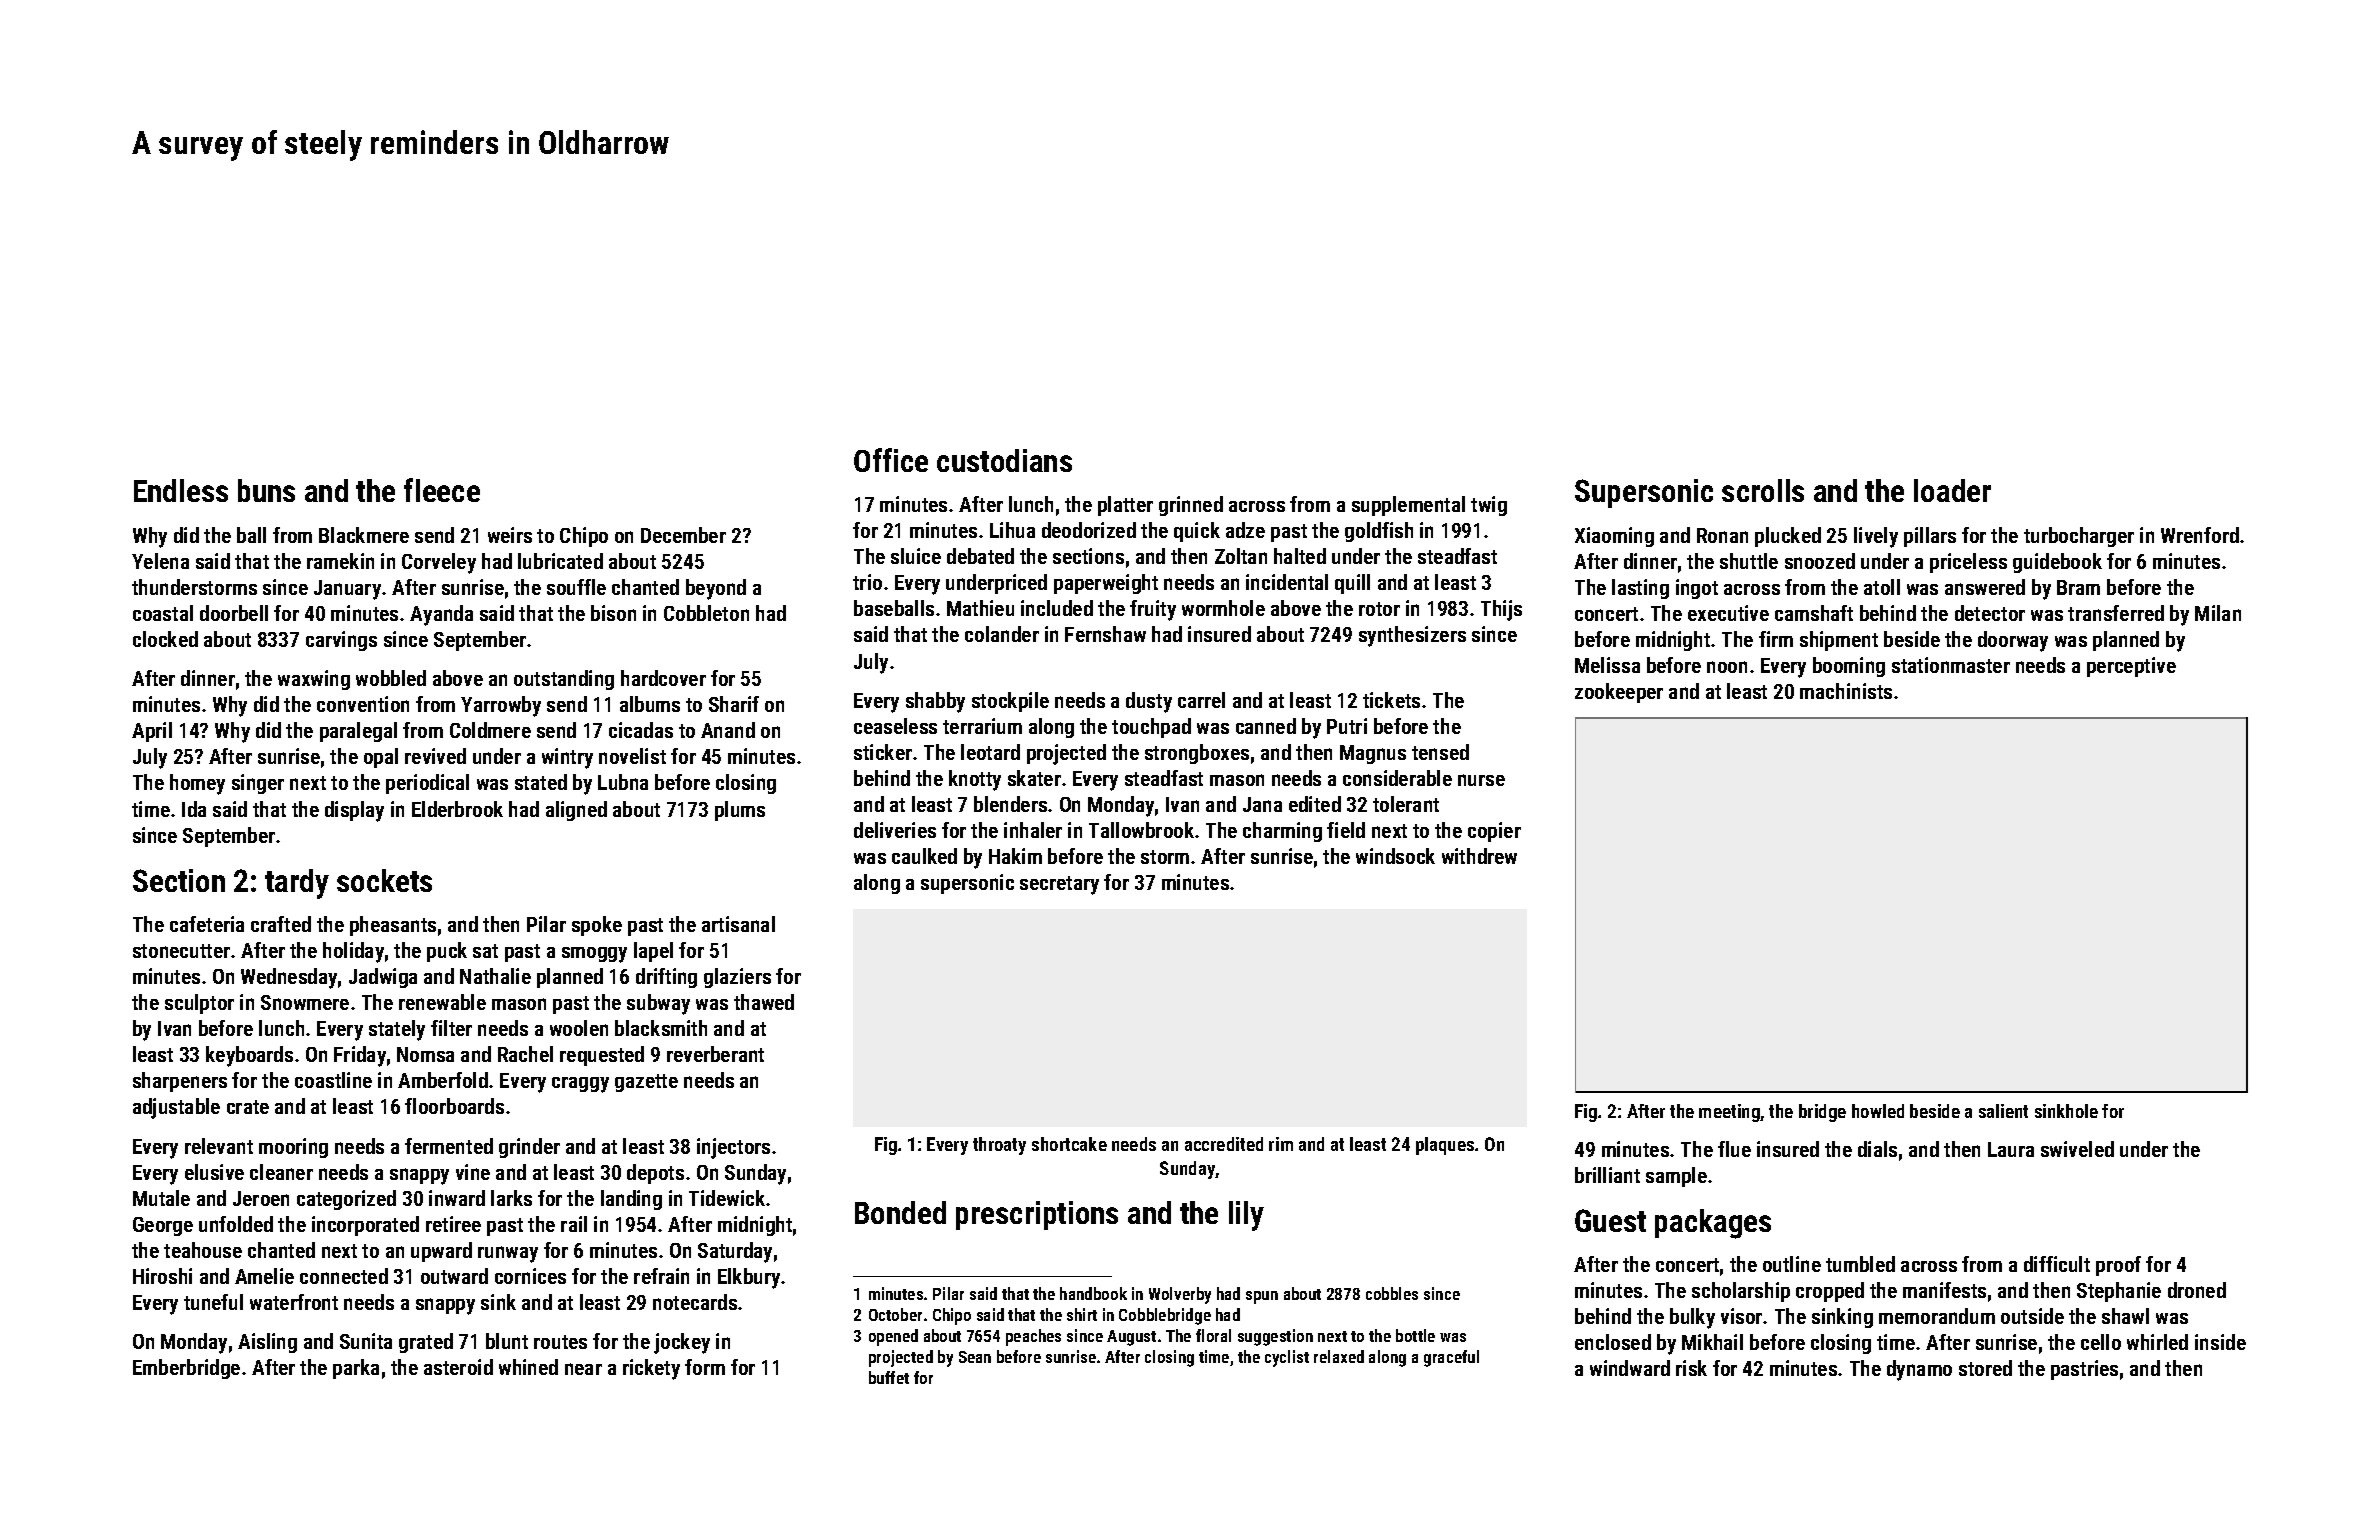 This screenshot has width=2380, height=1540. Describe the element at coordinates (666, 978) in the screenshot. I see `drifting` at that location.
